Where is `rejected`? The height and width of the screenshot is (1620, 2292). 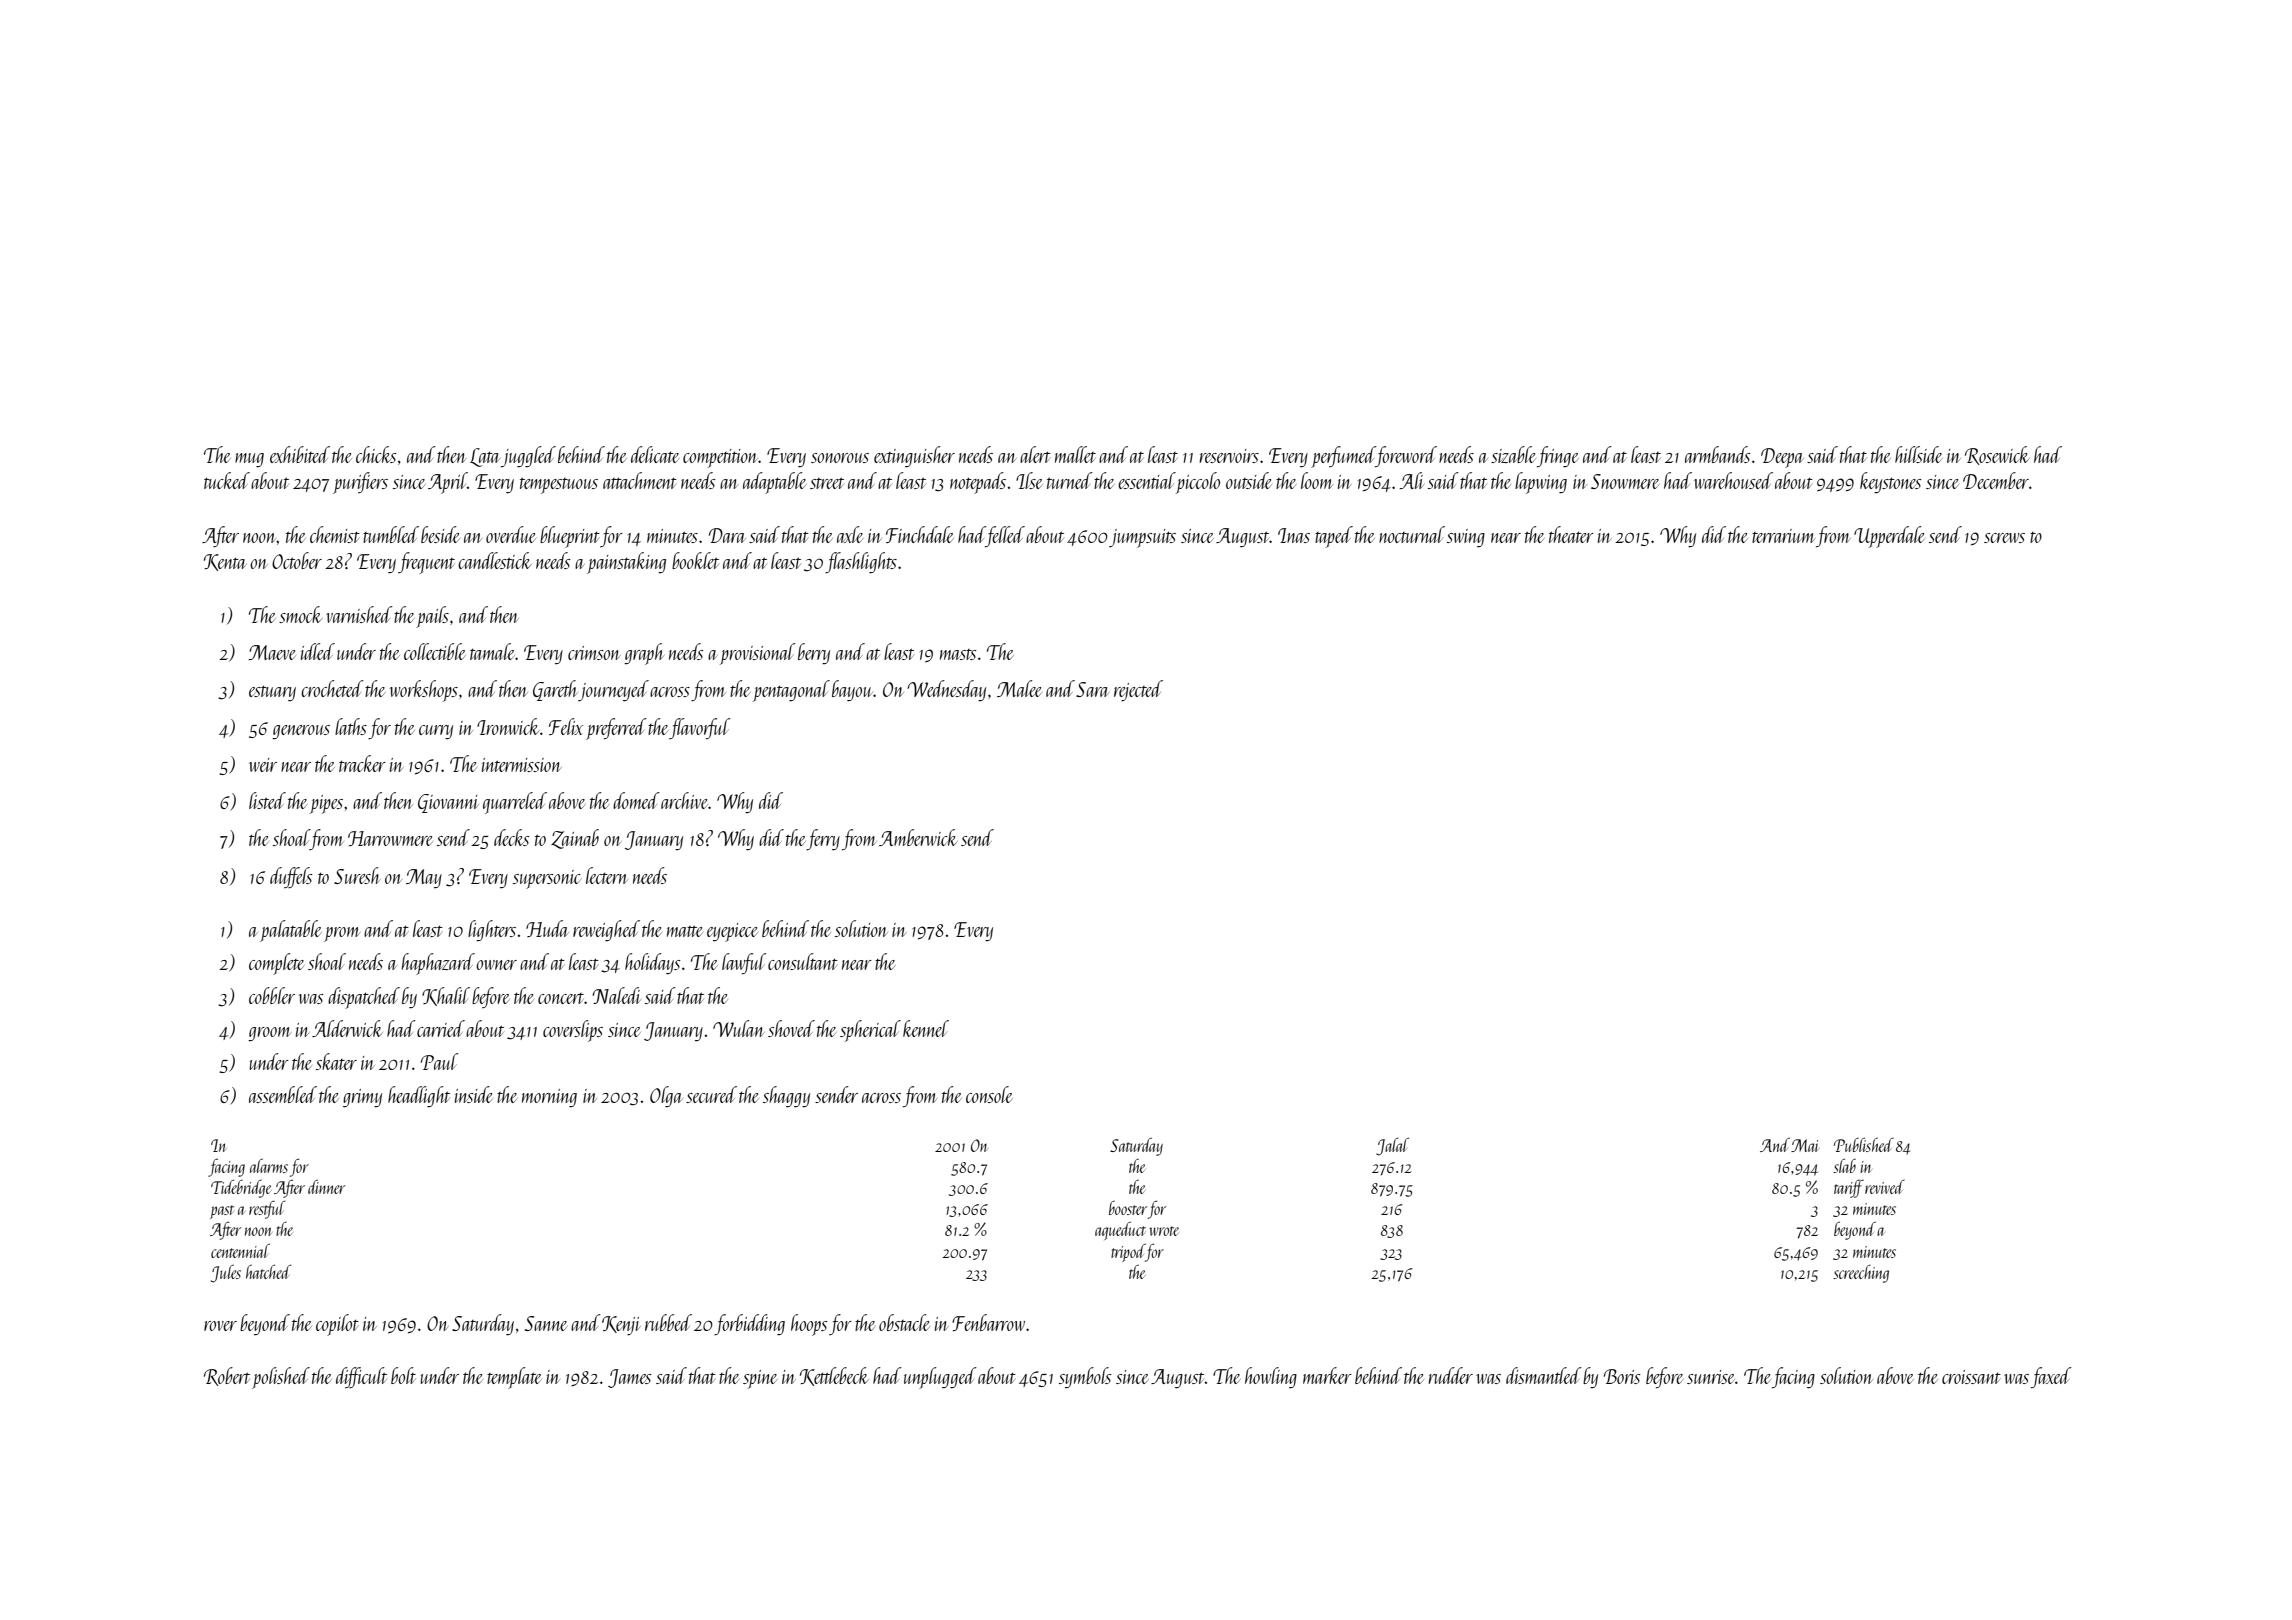
rejected is located at coordinates (1138, 690).
